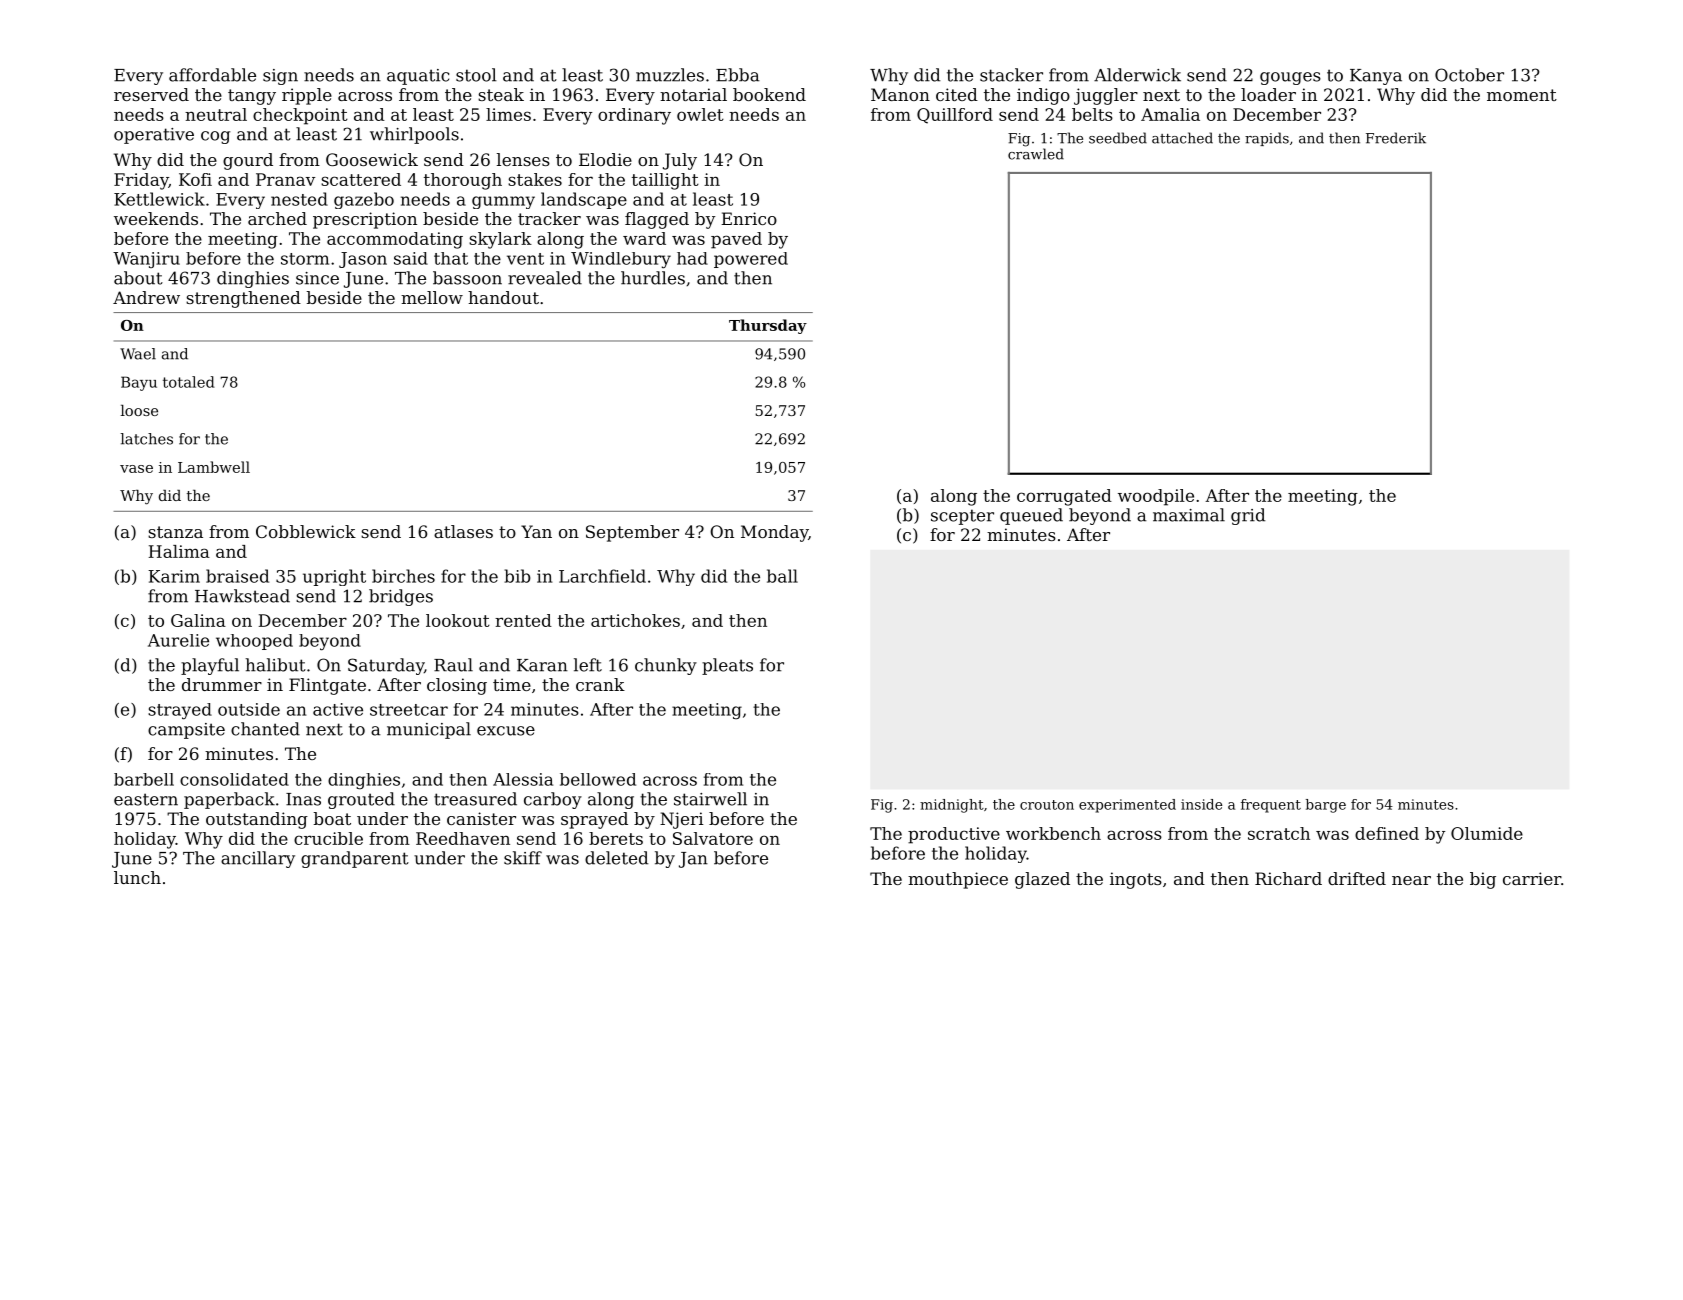  I want to click on reserved, so click(151, 94).
